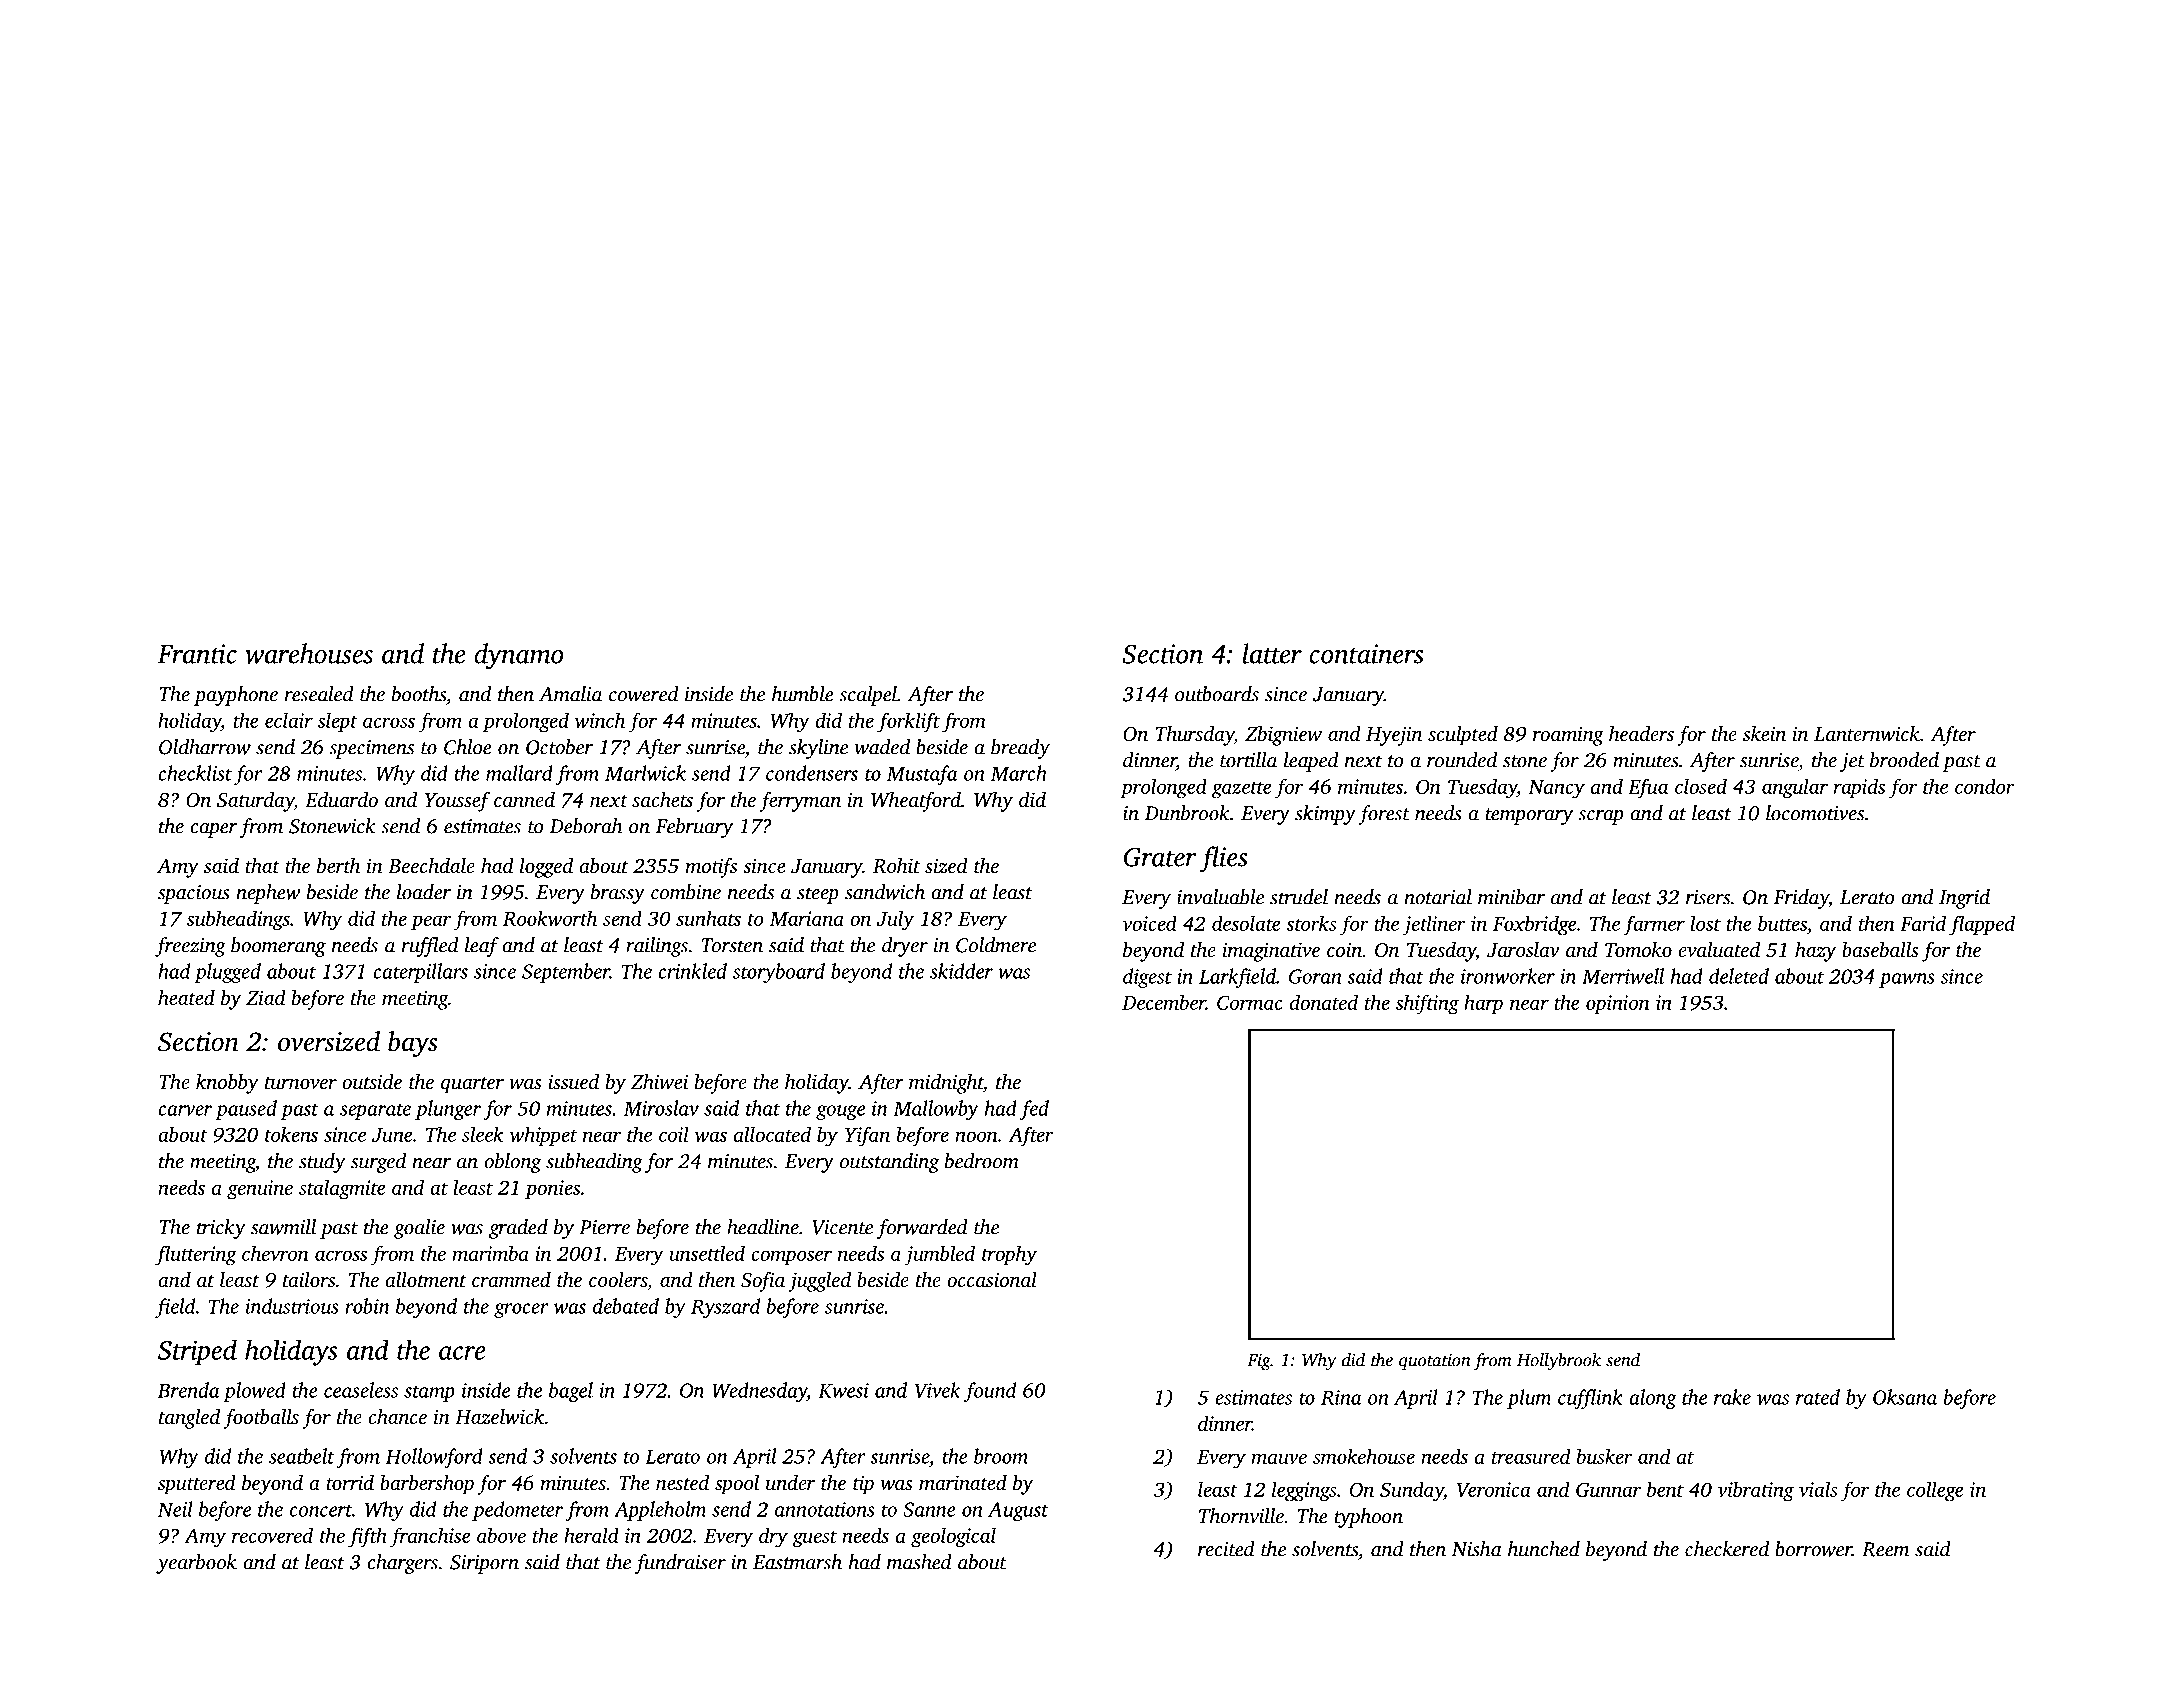 This image has width=2178, height=1683. What do you see at coordinates (197, 654) in the image?
I see `Frantic` at bounding box center [197, 654].
